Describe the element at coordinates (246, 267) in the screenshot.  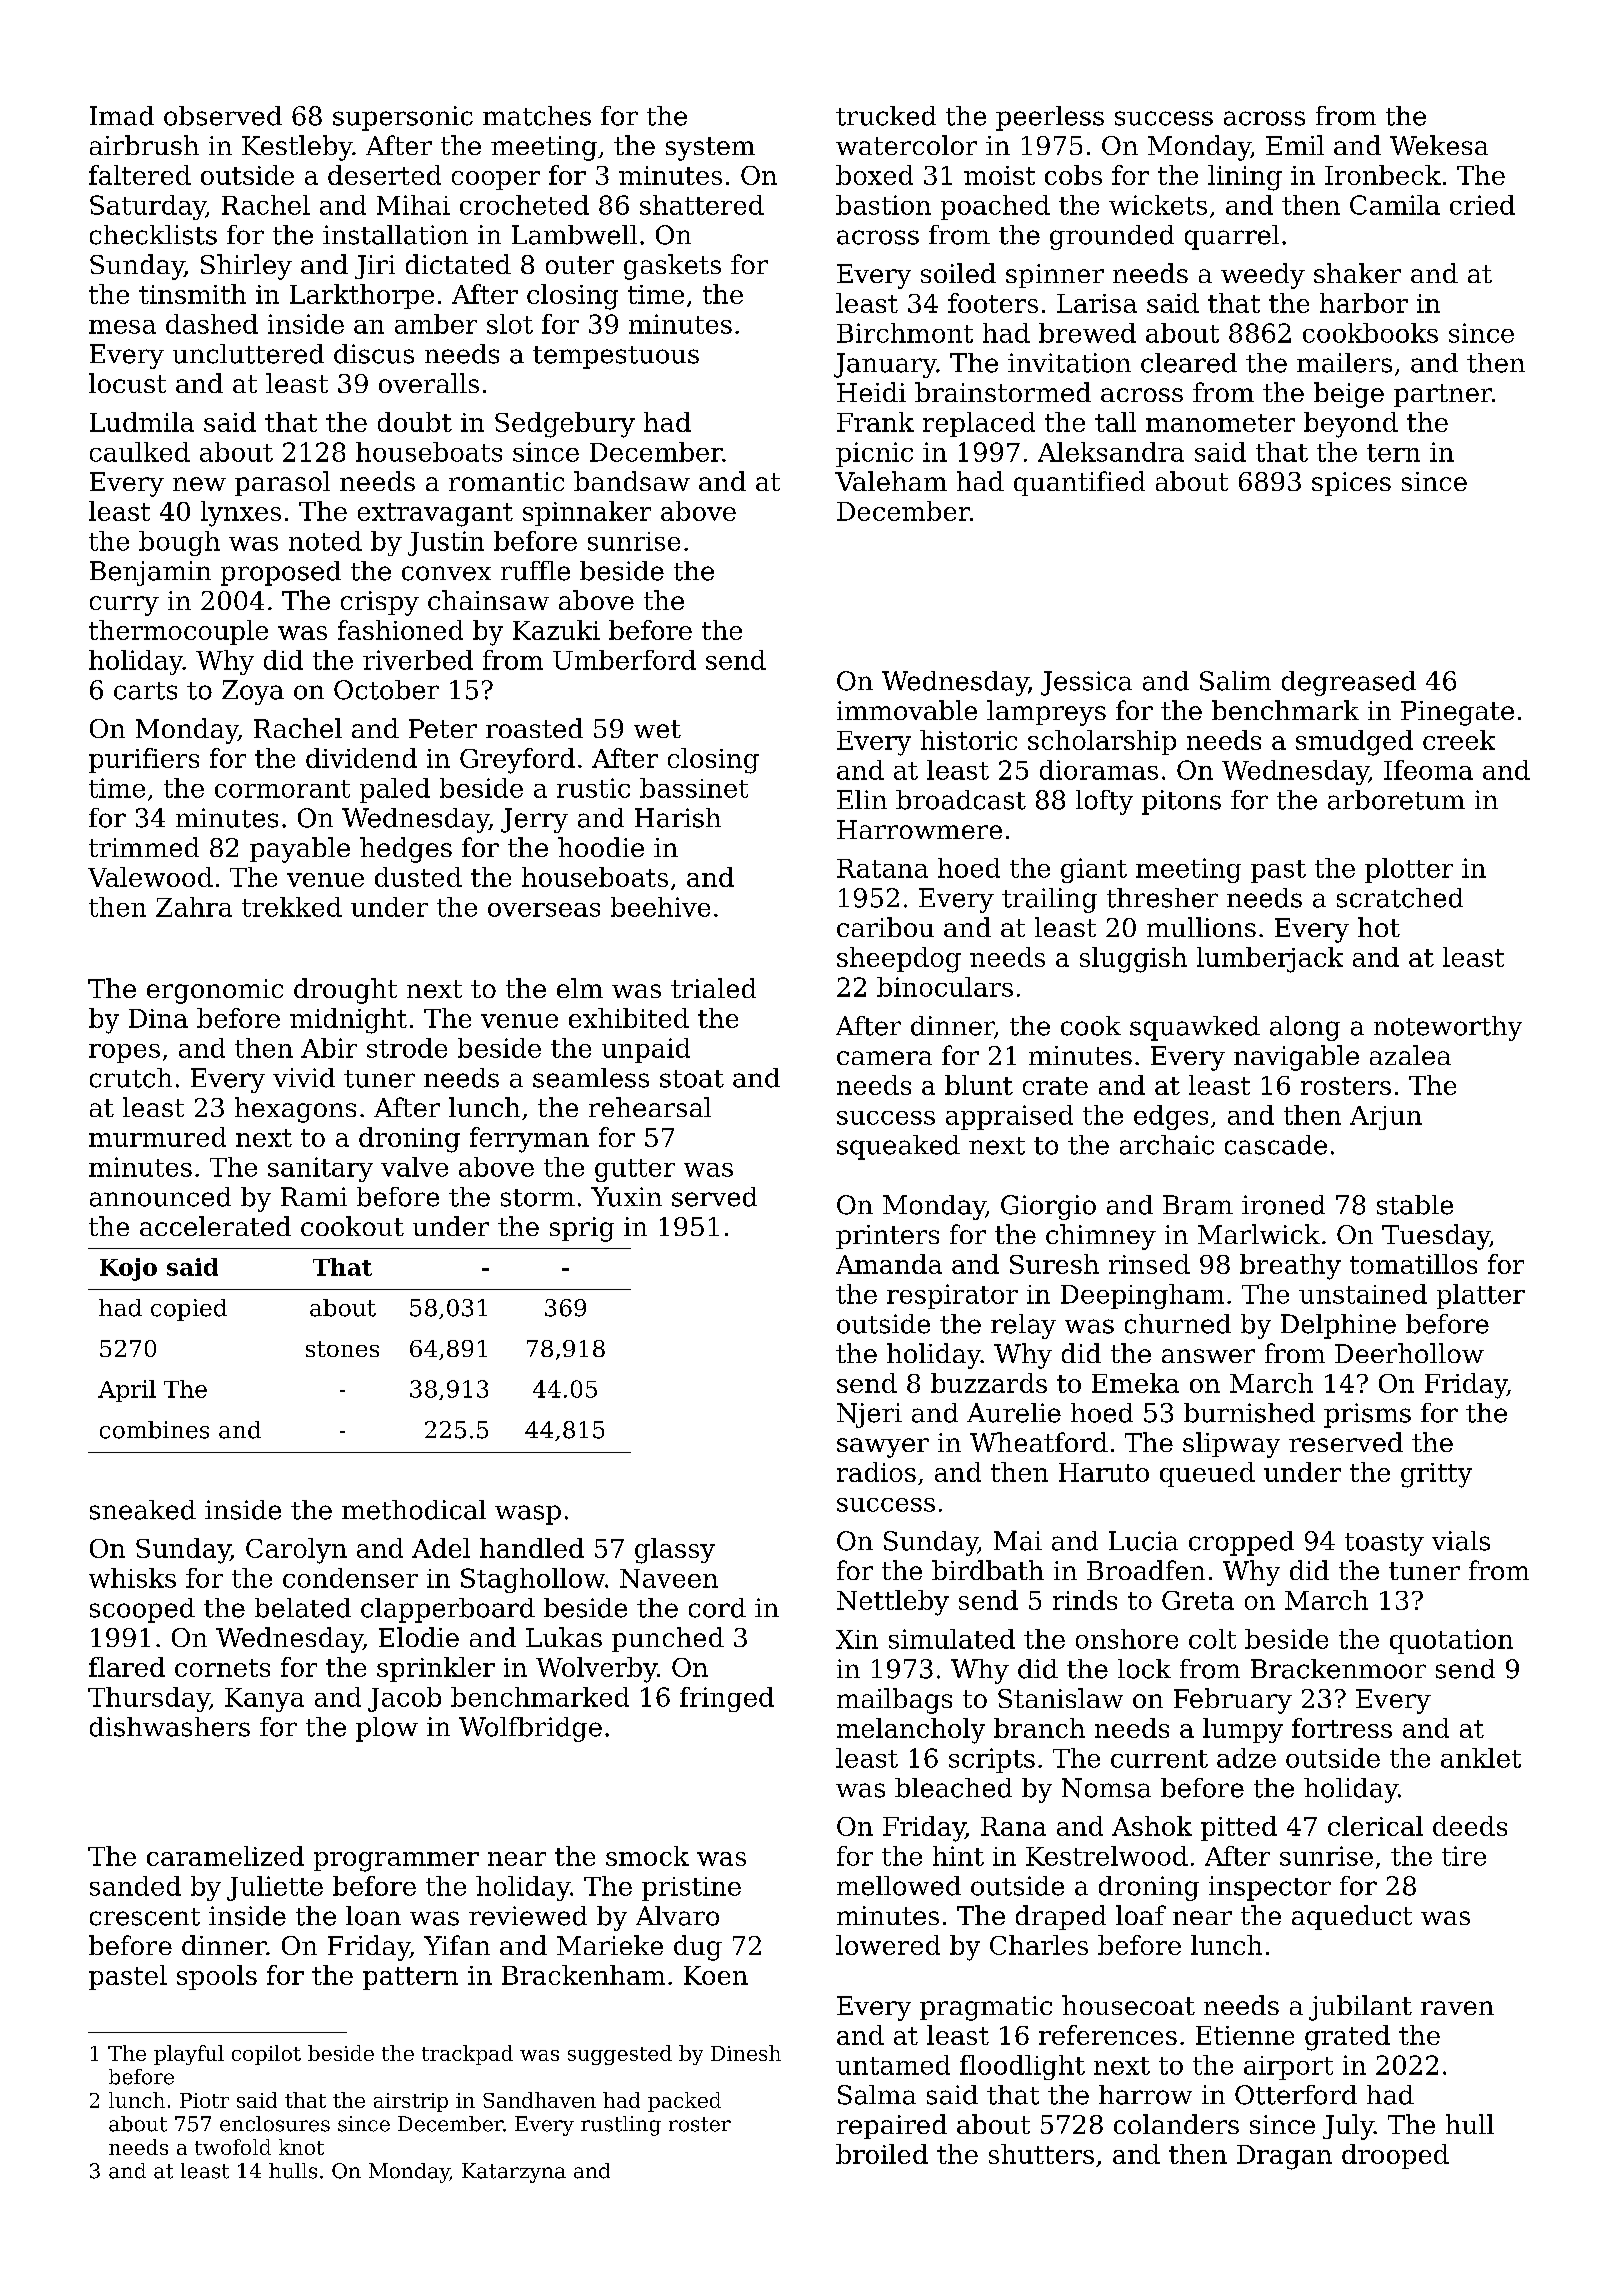
I see `Shirley` at that location.
